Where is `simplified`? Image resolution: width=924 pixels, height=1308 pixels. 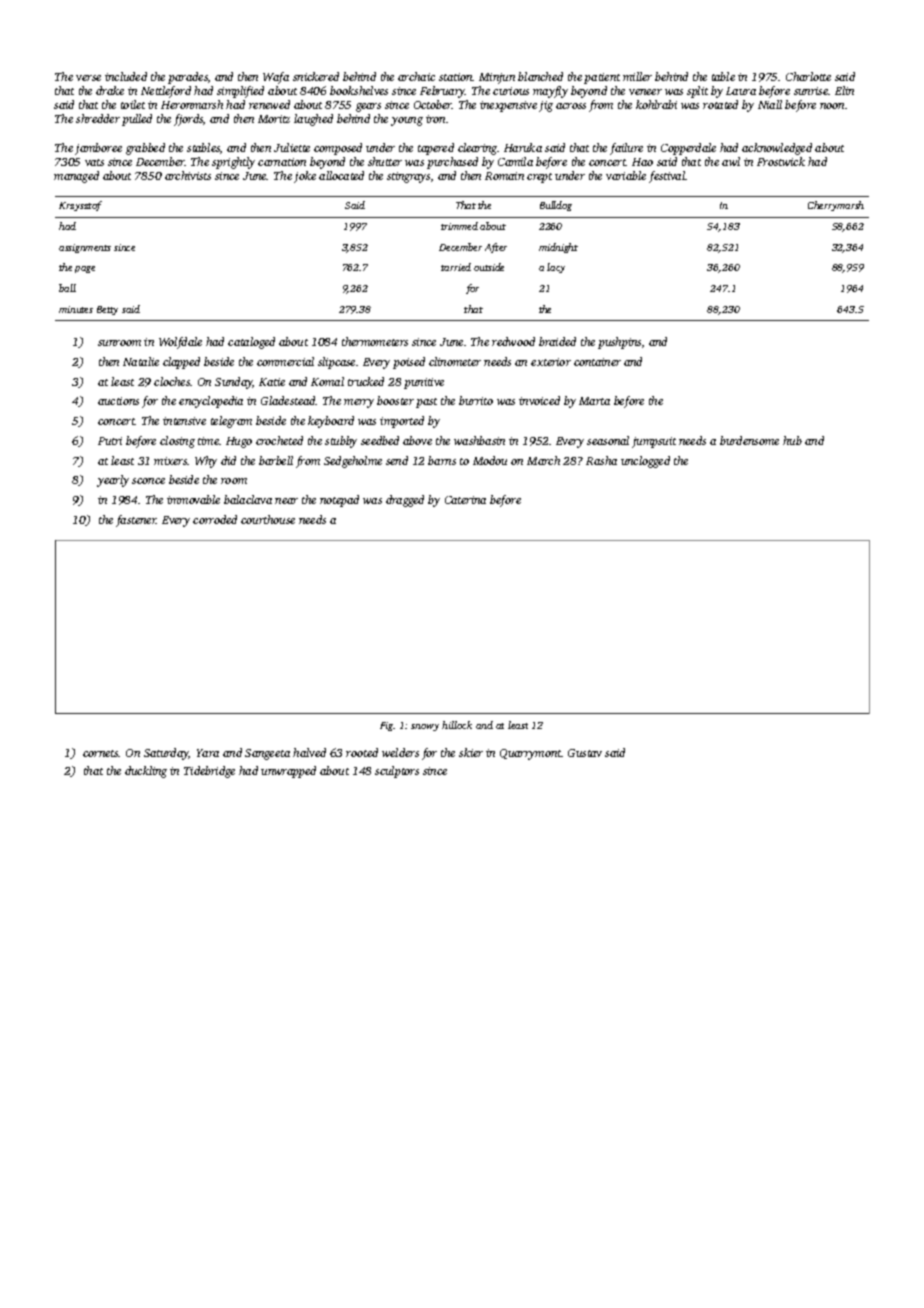 simplified is located at coordinates (240, 92).
